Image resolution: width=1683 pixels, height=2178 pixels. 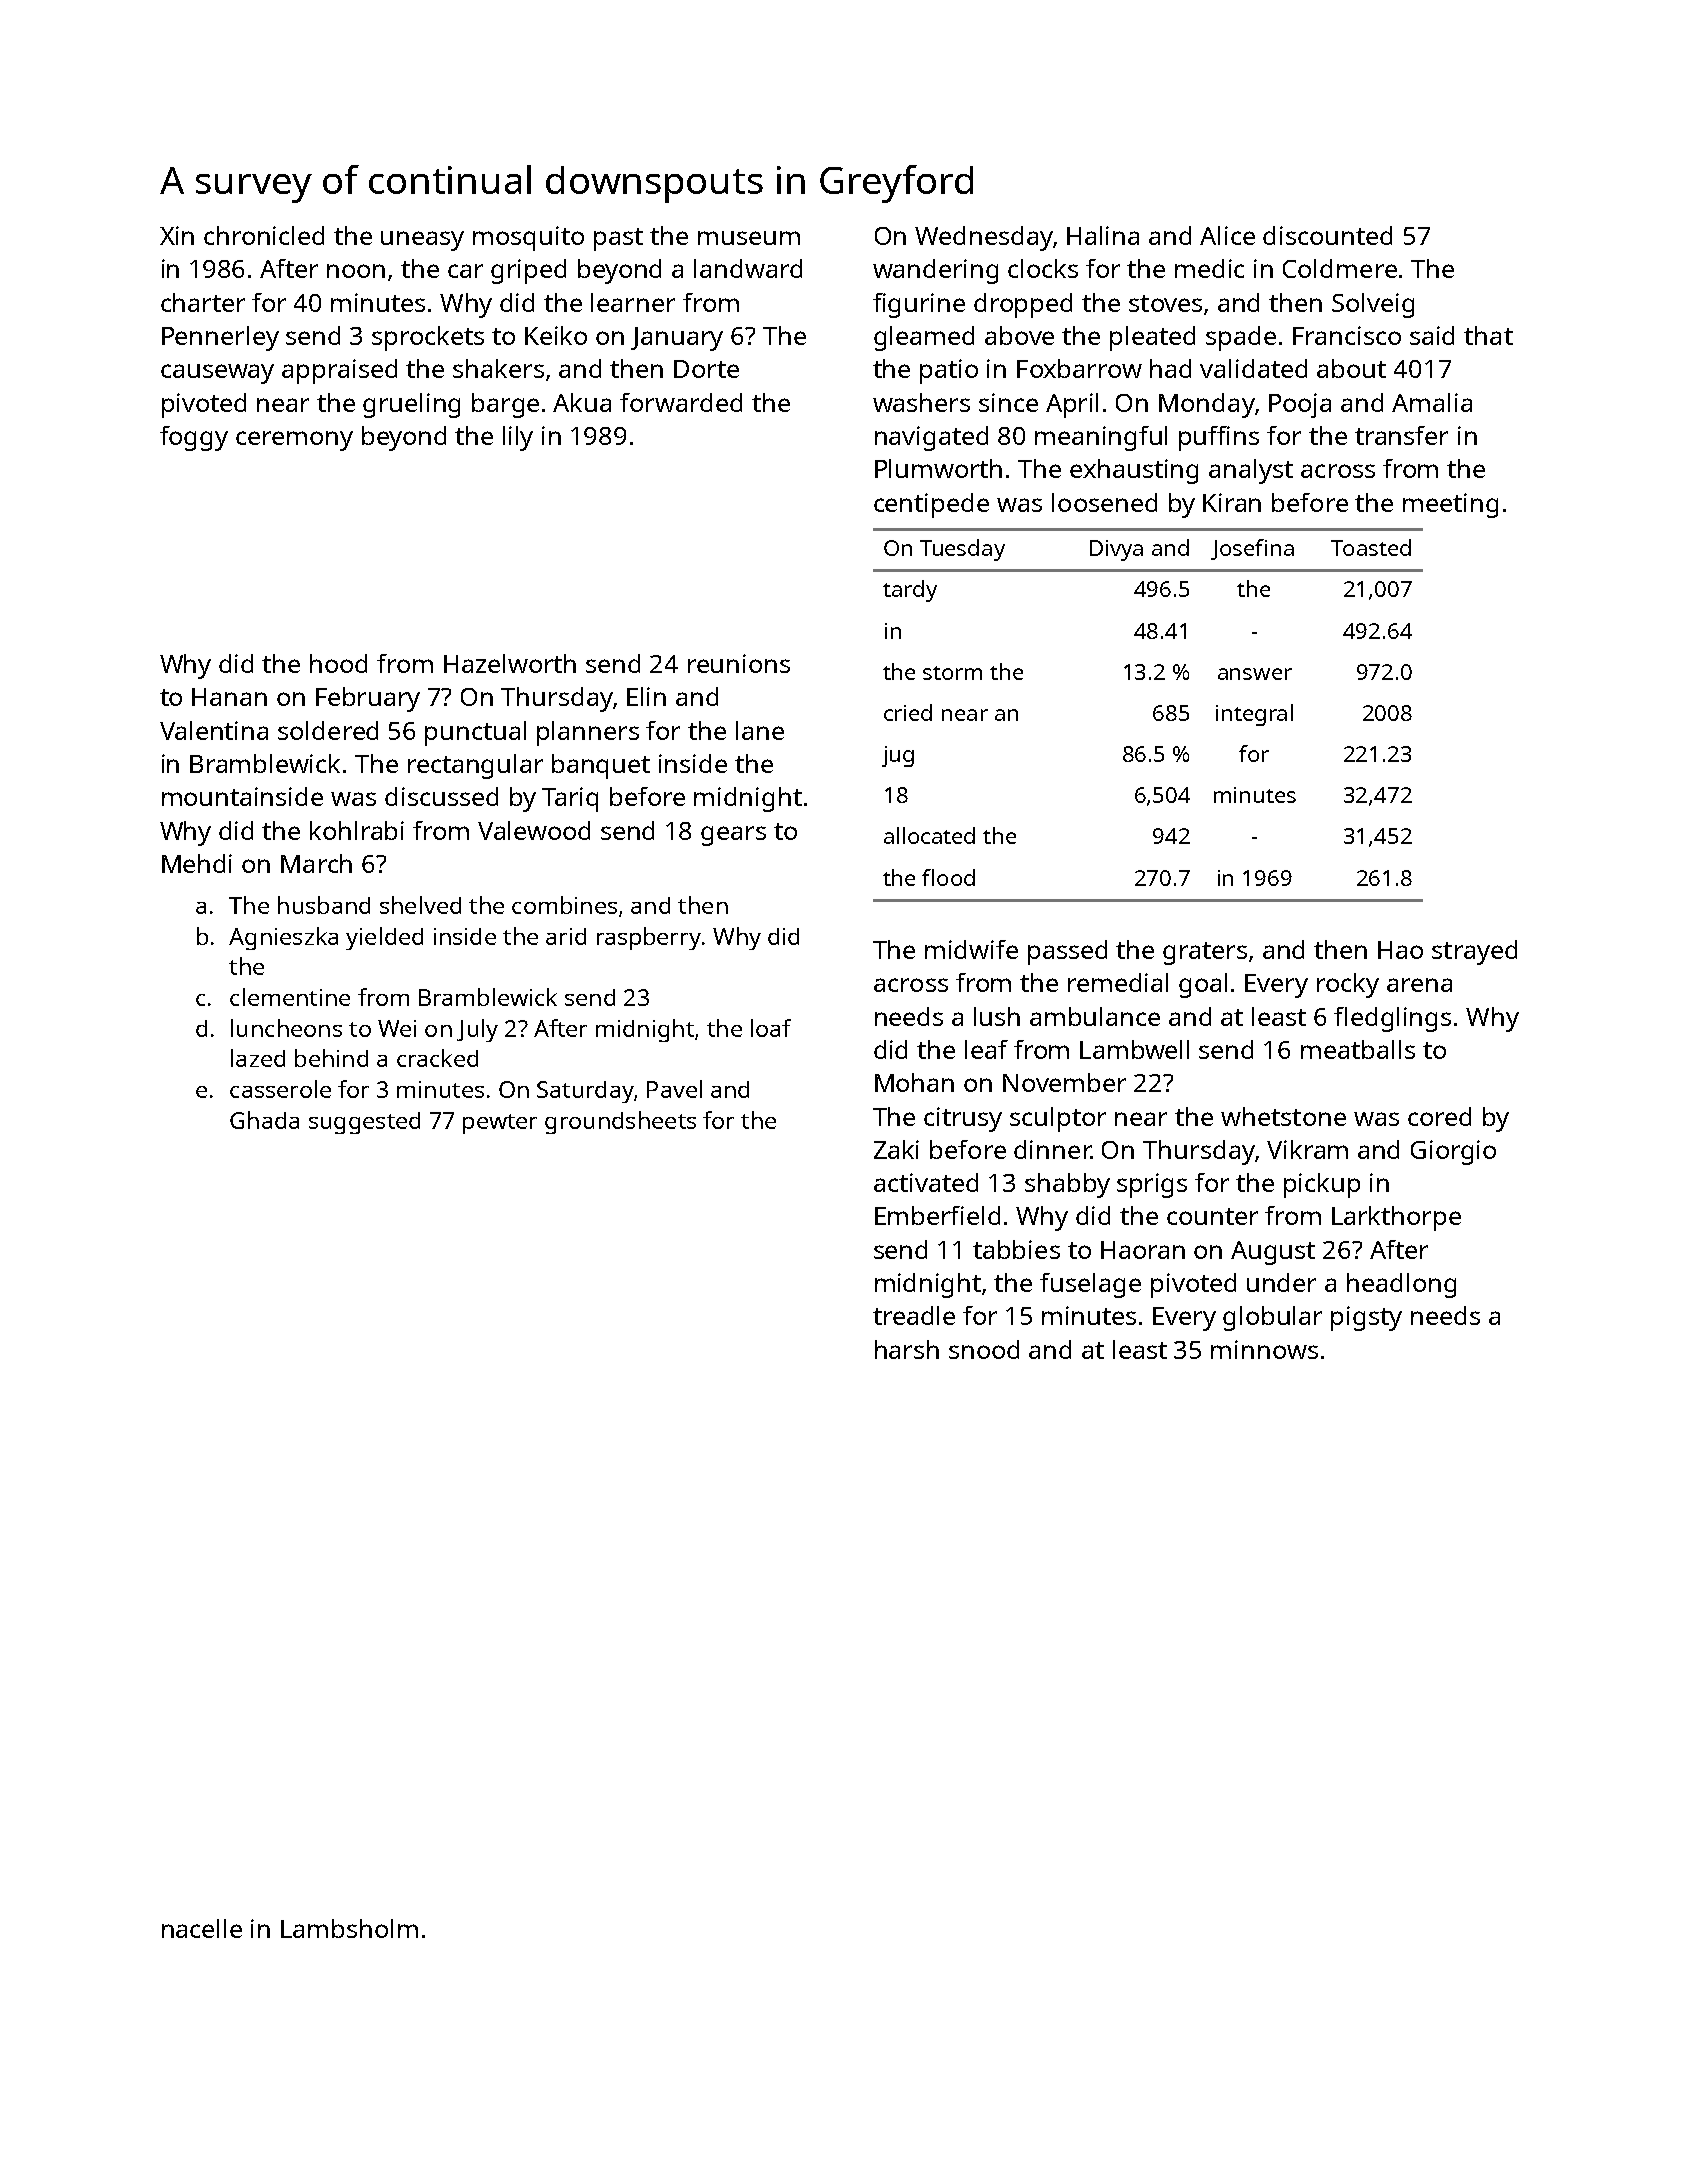 I want to click on Zaki, so click(x=896, y=1149).
